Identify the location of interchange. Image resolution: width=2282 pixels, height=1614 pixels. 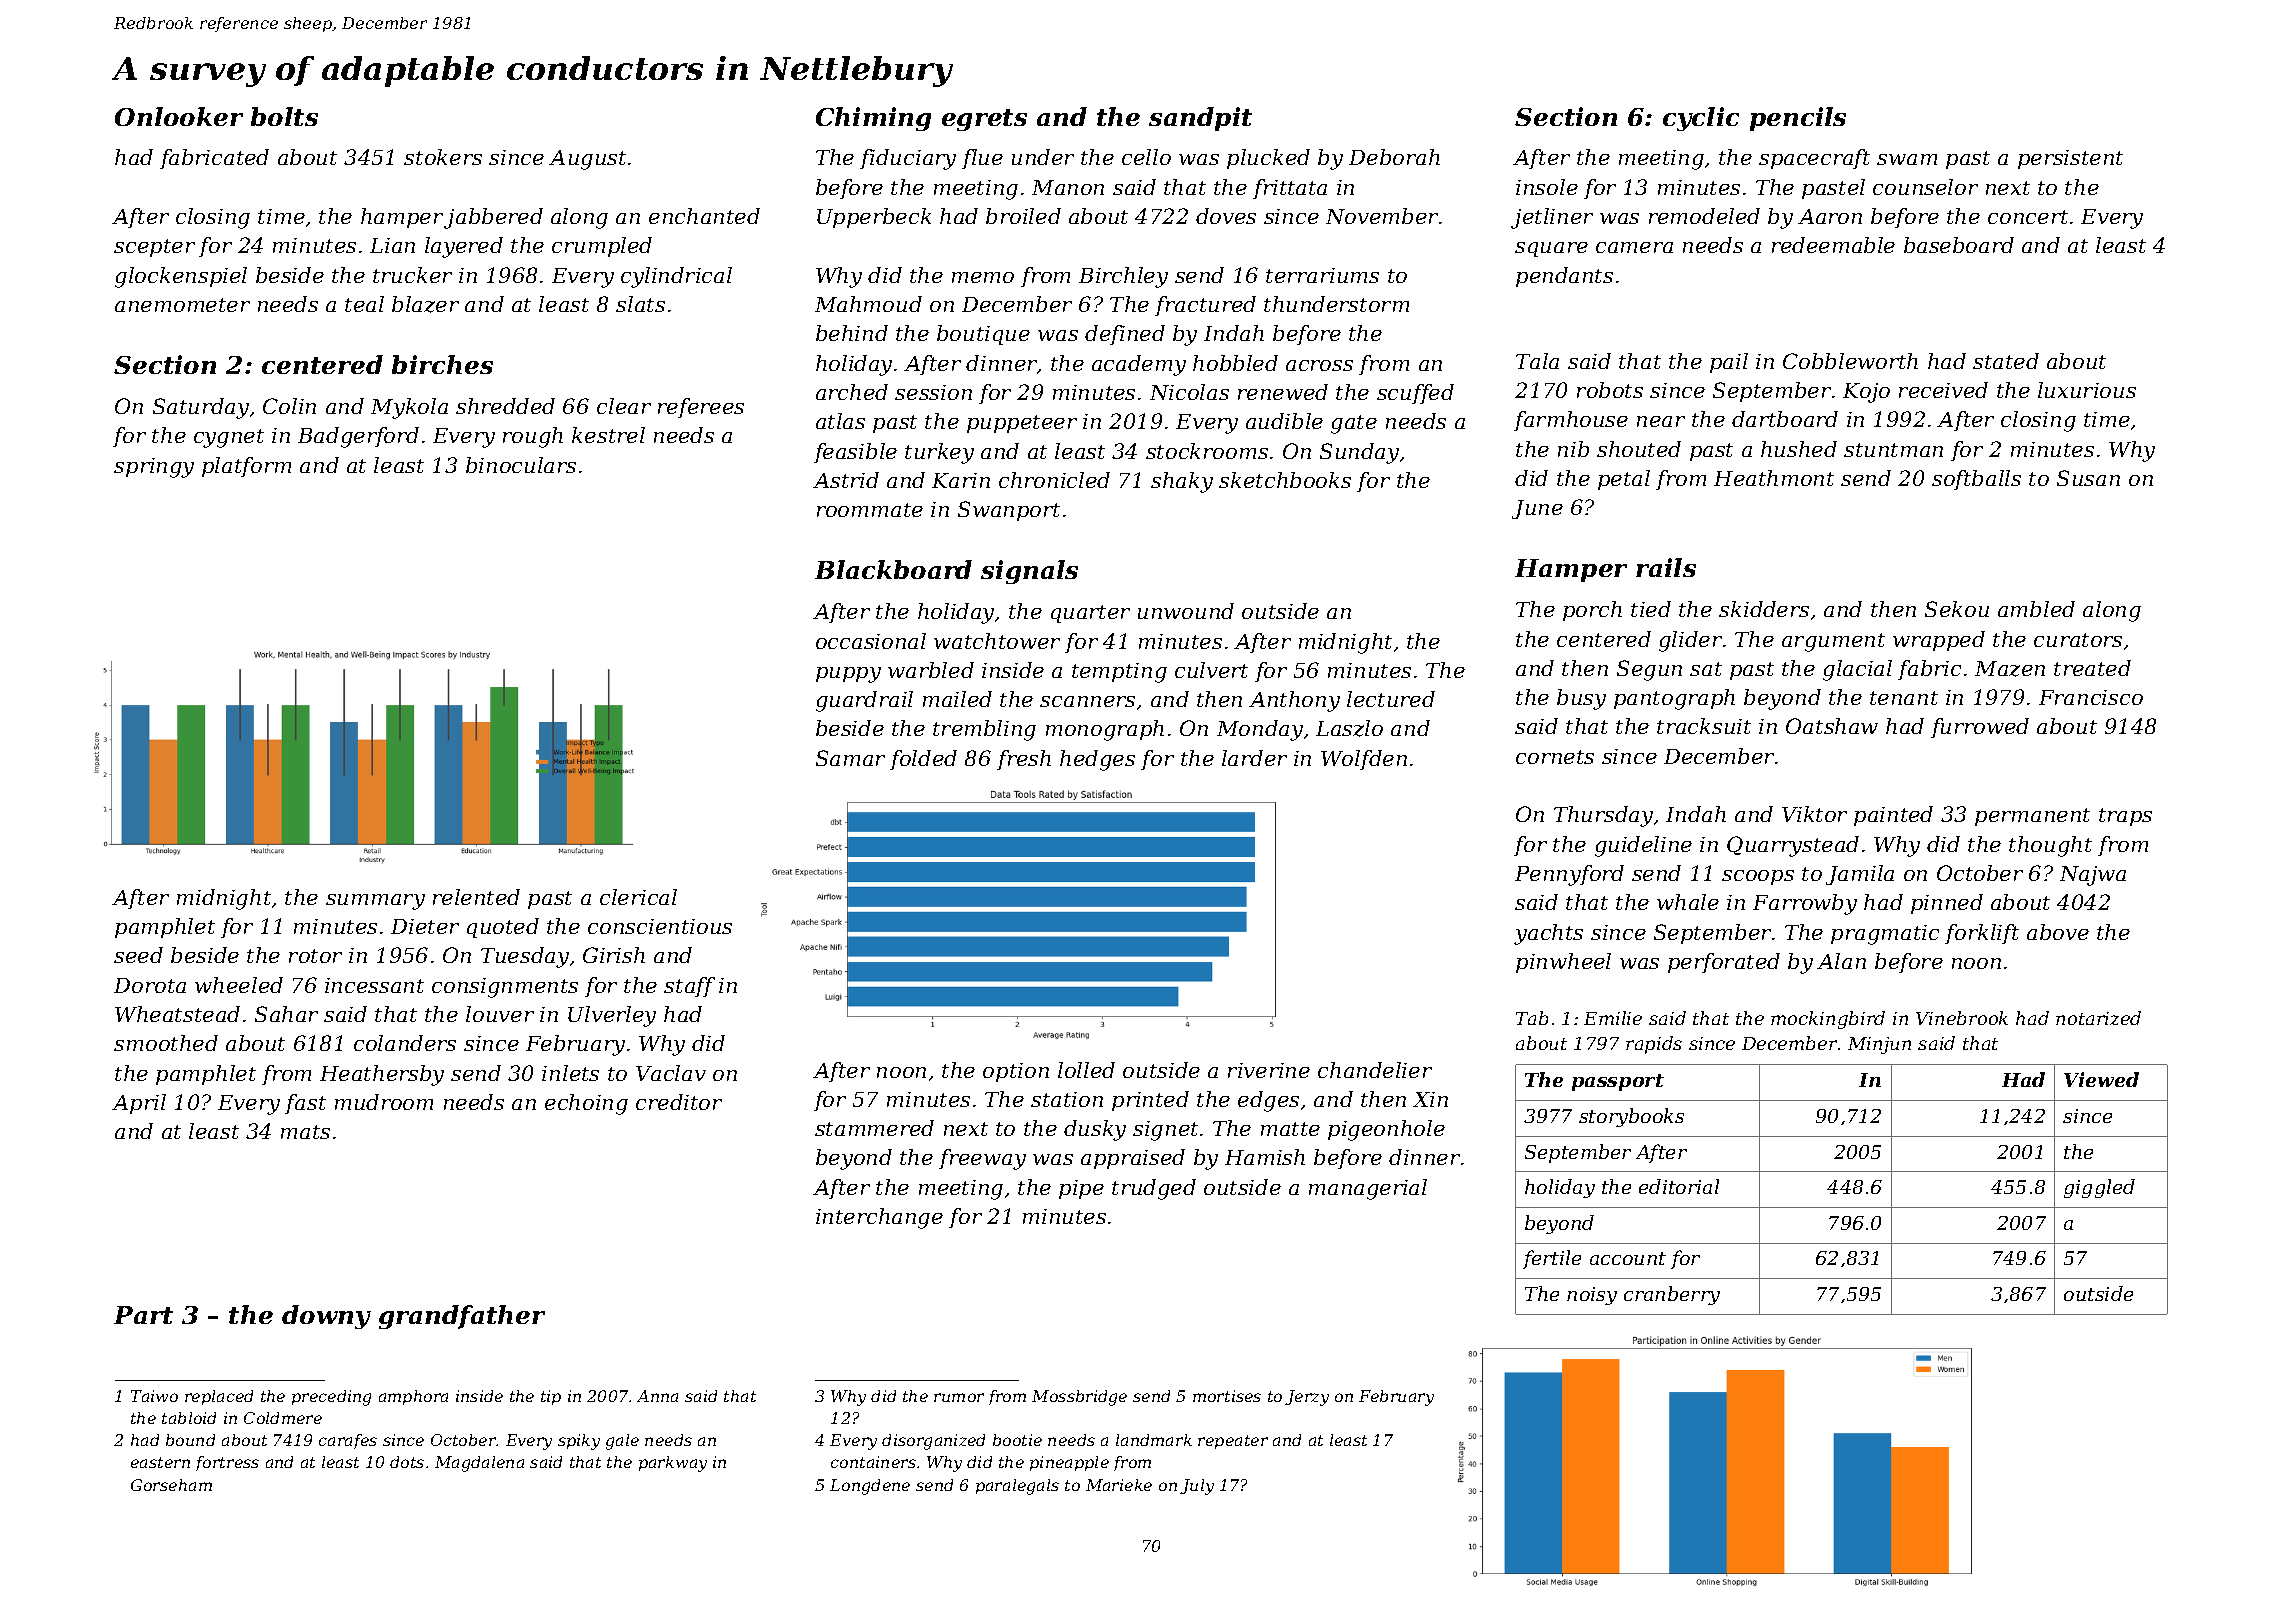
(879, 1218).
